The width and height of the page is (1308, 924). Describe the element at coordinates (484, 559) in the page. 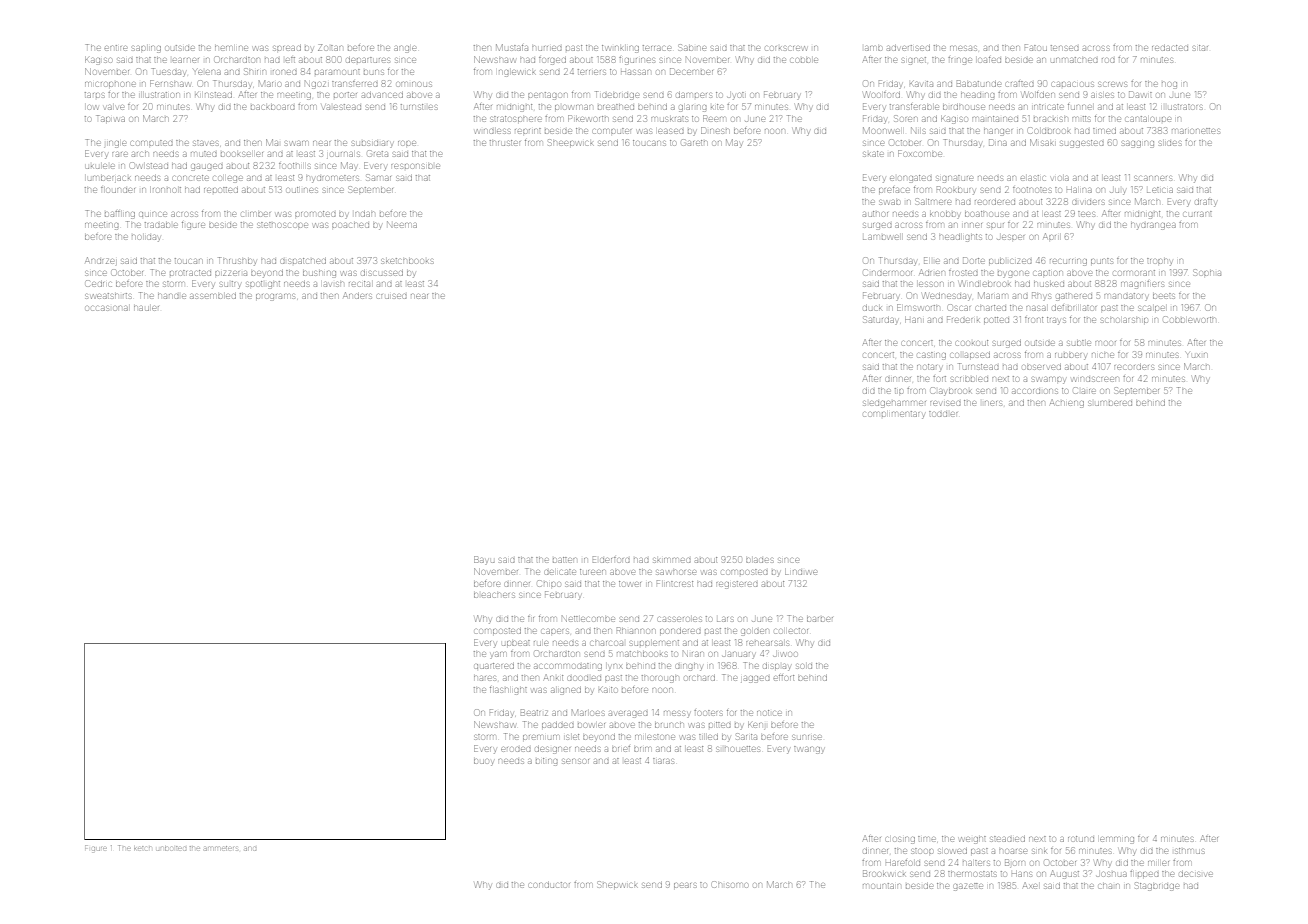

I see `Bayu` at that location.
